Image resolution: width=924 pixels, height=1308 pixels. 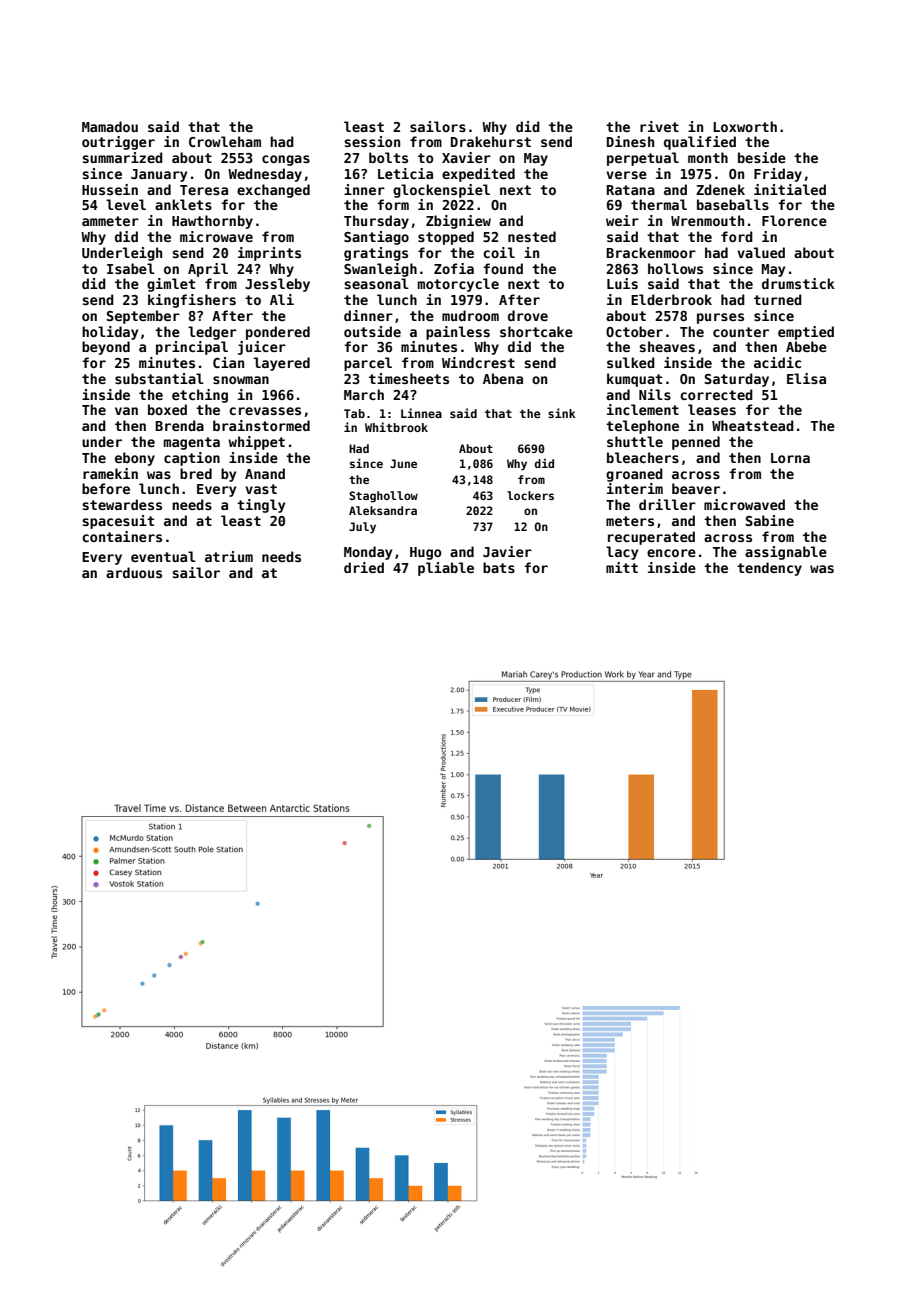 I want to click on level, so click(x=126, y=204).
